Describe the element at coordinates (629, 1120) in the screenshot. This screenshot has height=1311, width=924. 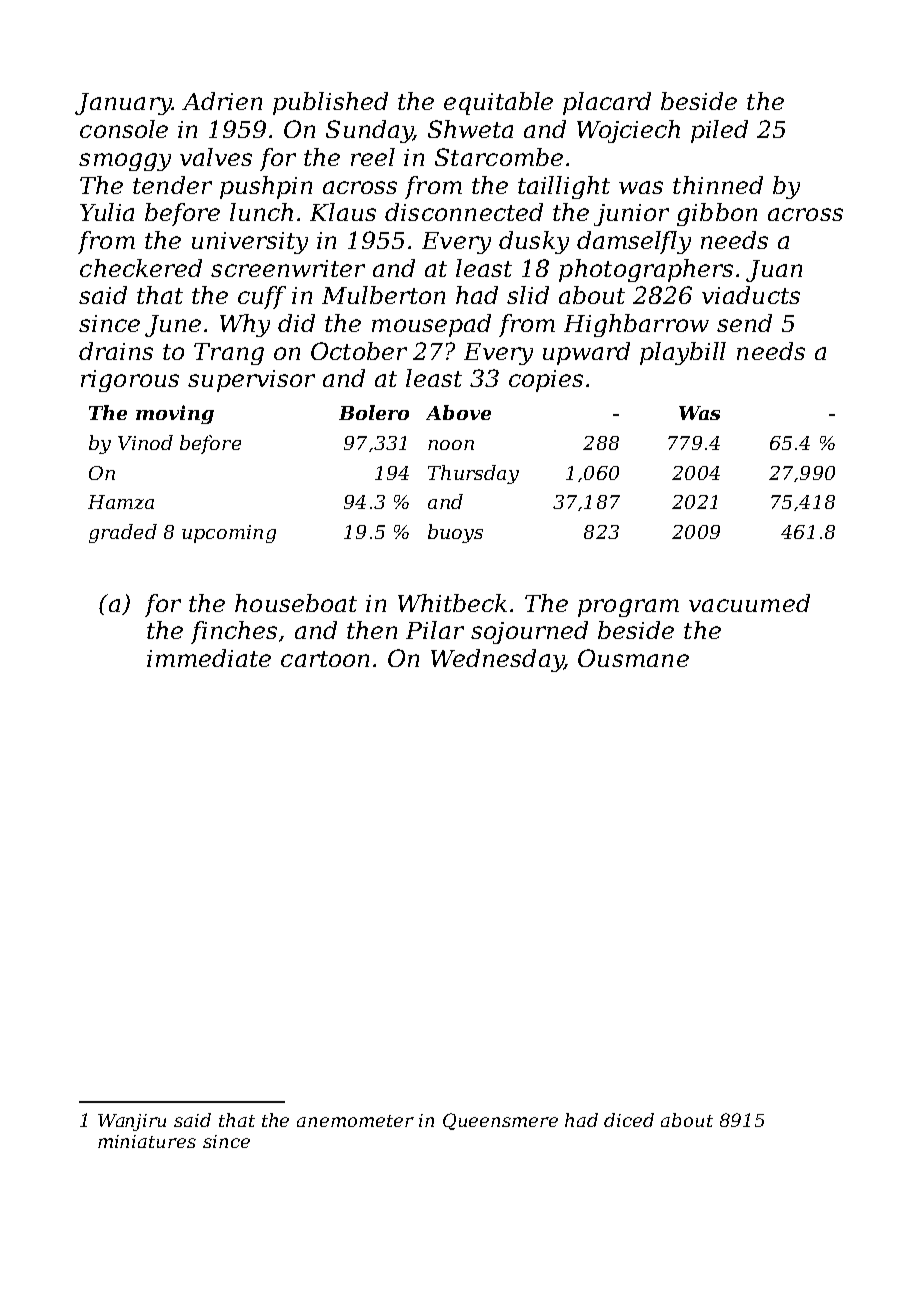
I see `diced` at that location.
